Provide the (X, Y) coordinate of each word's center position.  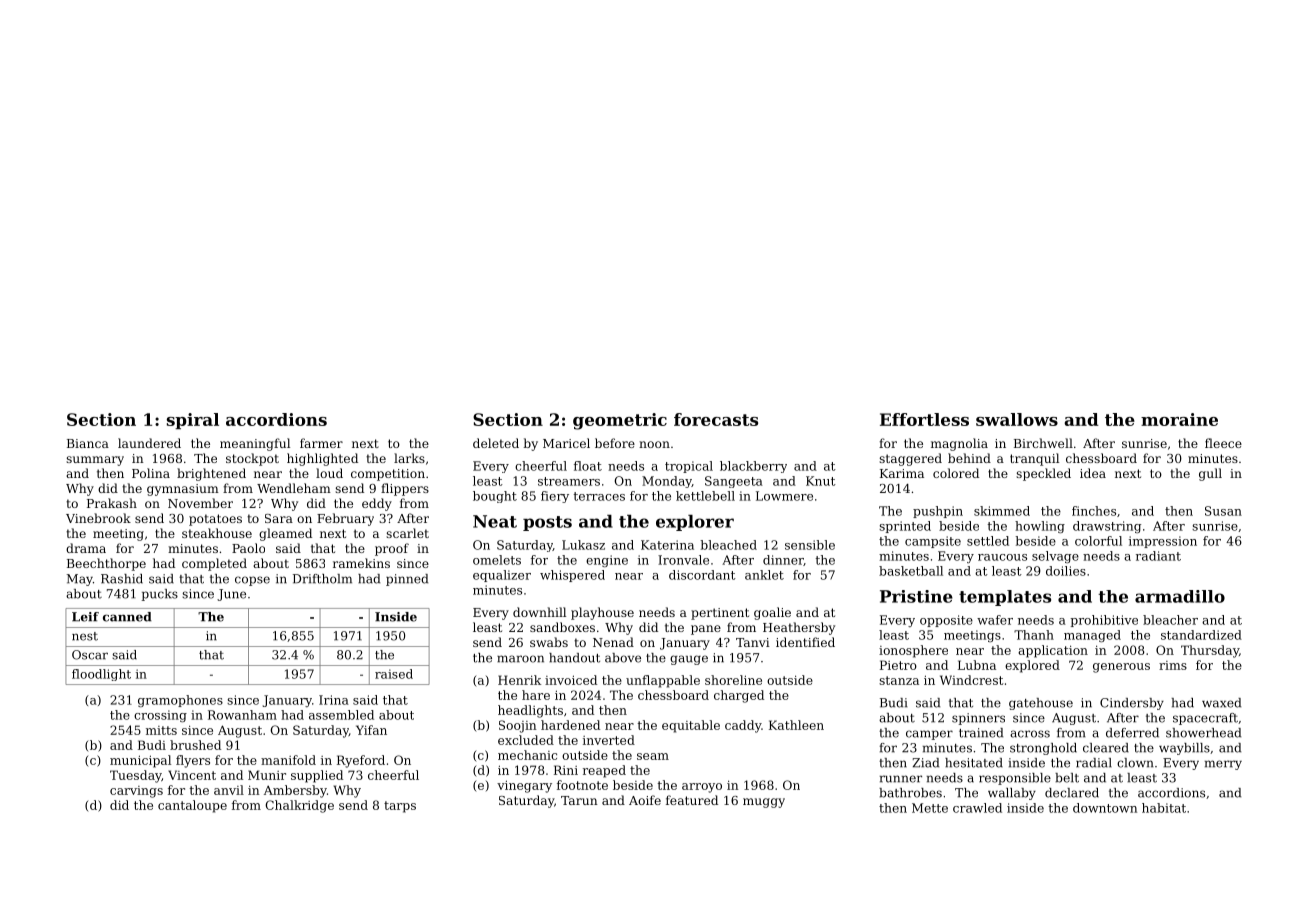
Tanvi (753, 642)
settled (988, 541)
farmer (321, 443)
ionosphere (913, 651)
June (231, 595)
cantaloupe (192, 806)
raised (394, 674)
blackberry (753, 467)
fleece (1223, 443)
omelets (497, 560)
